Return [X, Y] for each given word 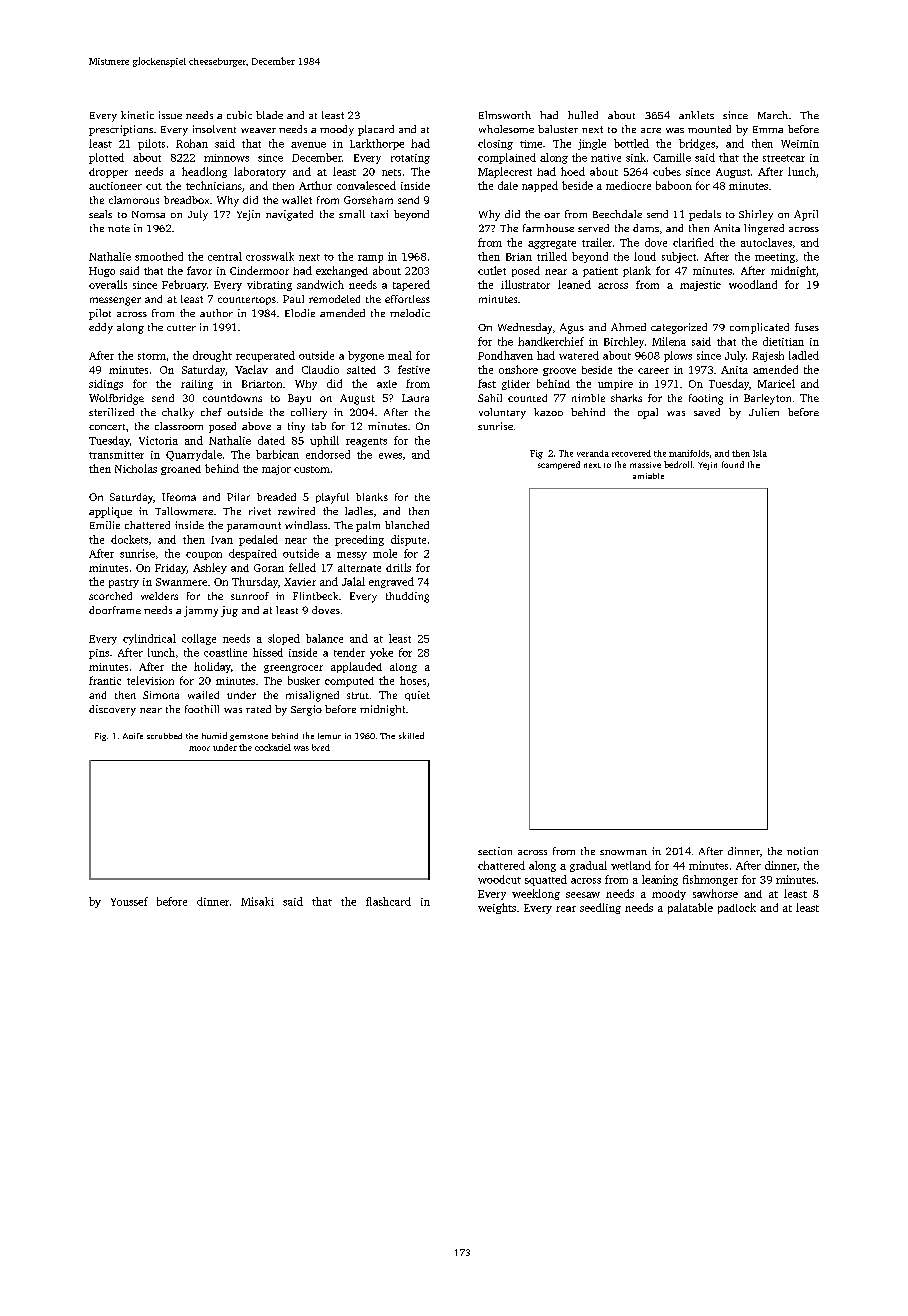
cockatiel [273, 747]
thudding [407, 597]
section [495, 851]
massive [645, 465]
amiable [648, 476]
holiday [212, 667]
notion [802, 851]
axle [387, 384]
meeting [775, 258]
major [276, 470]
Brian [519, 257]
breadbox [186, 200]
